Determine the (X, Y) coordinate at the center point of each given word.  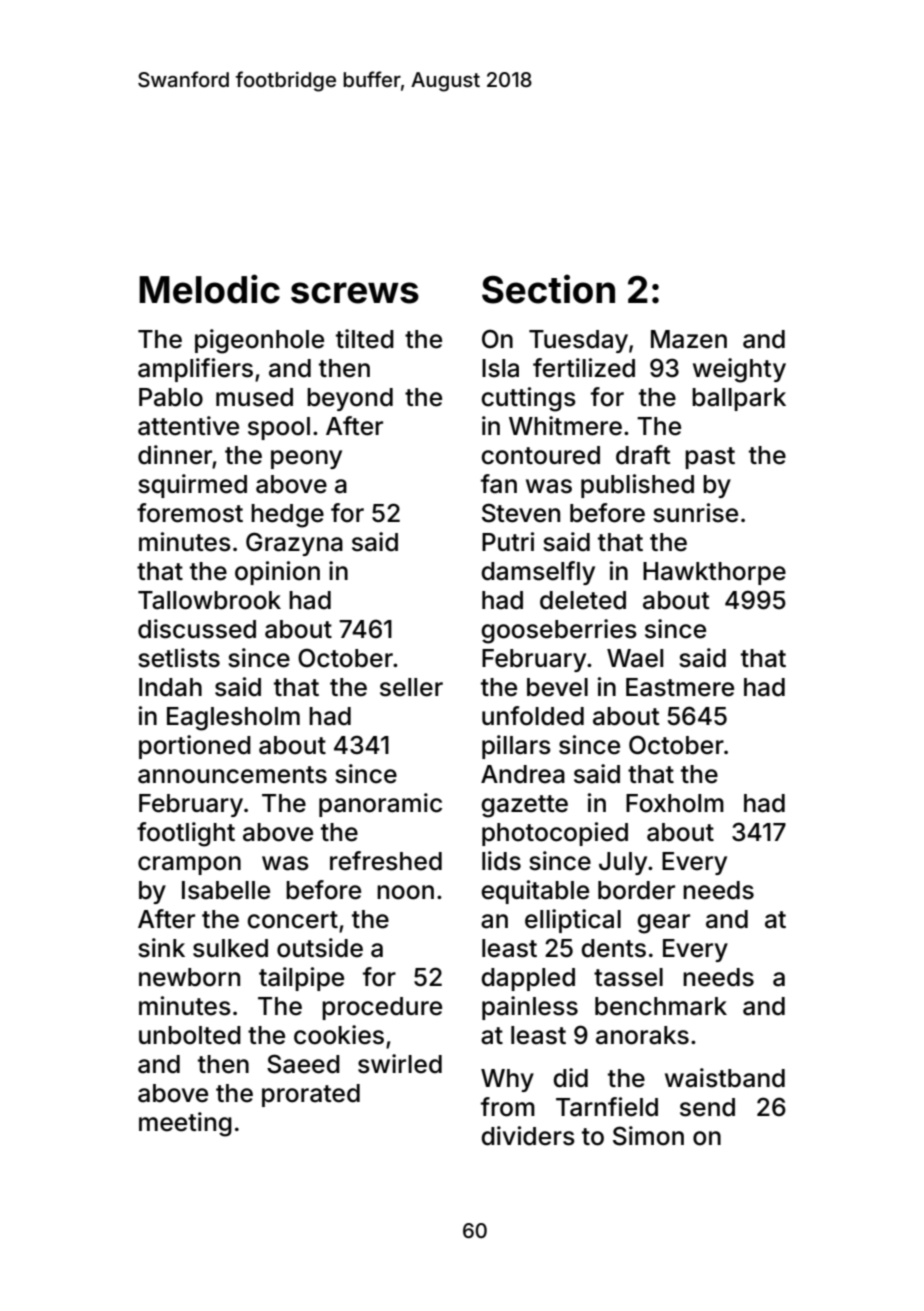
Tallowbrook (209, 600)
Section (548, 289)
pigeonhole (259, 341)
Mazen (689, 339)
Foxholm (675, 803)
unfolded (533, 716)
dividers (528, 1136)
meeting (185, 1124)
